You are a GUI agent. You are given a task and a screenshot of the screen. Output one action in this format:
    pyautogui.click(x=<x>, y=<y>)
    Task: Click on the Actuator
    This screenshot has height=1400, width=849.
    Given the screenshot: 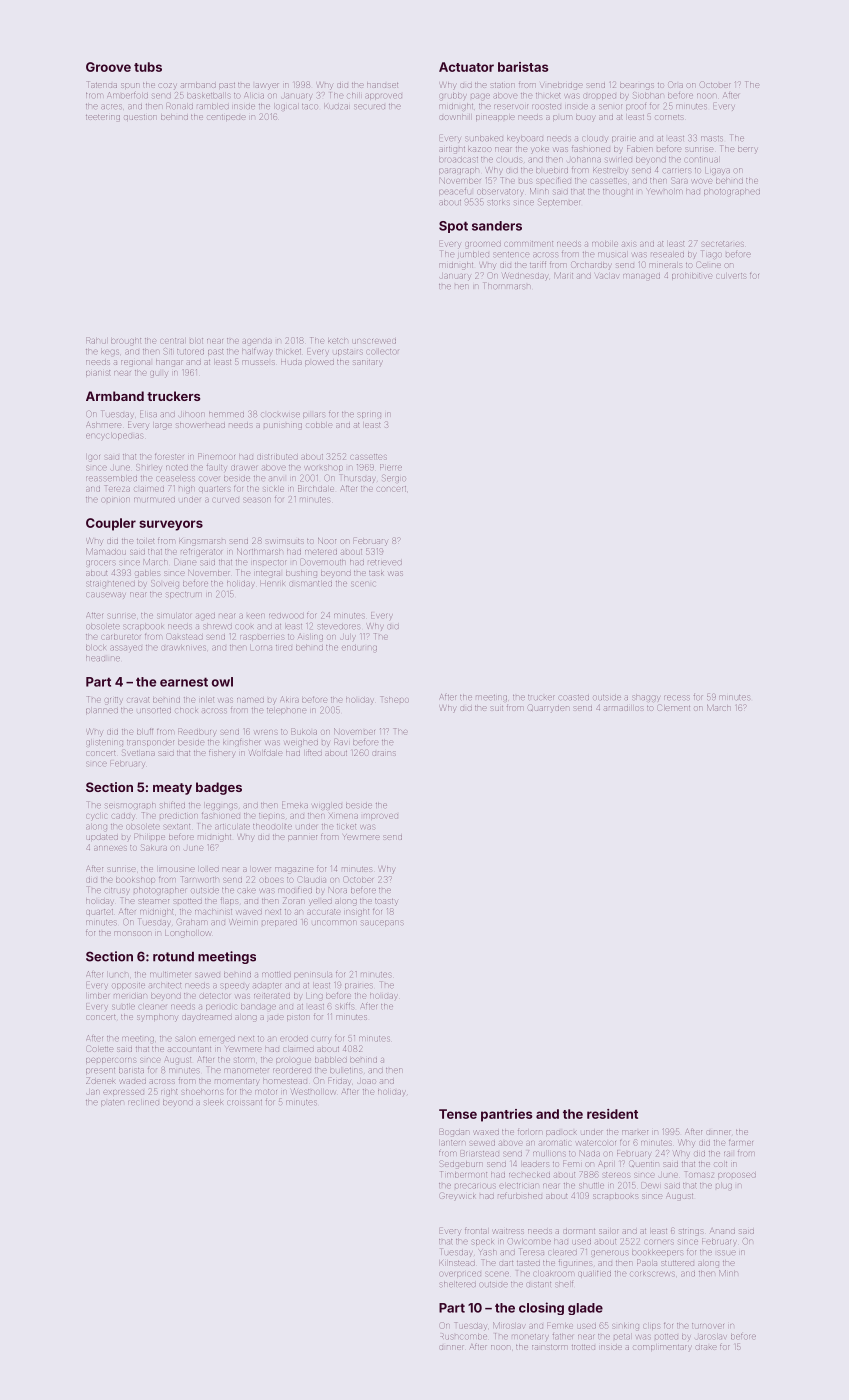 What is the action you would take?
    pyautogui.click(x=466, y=67)
